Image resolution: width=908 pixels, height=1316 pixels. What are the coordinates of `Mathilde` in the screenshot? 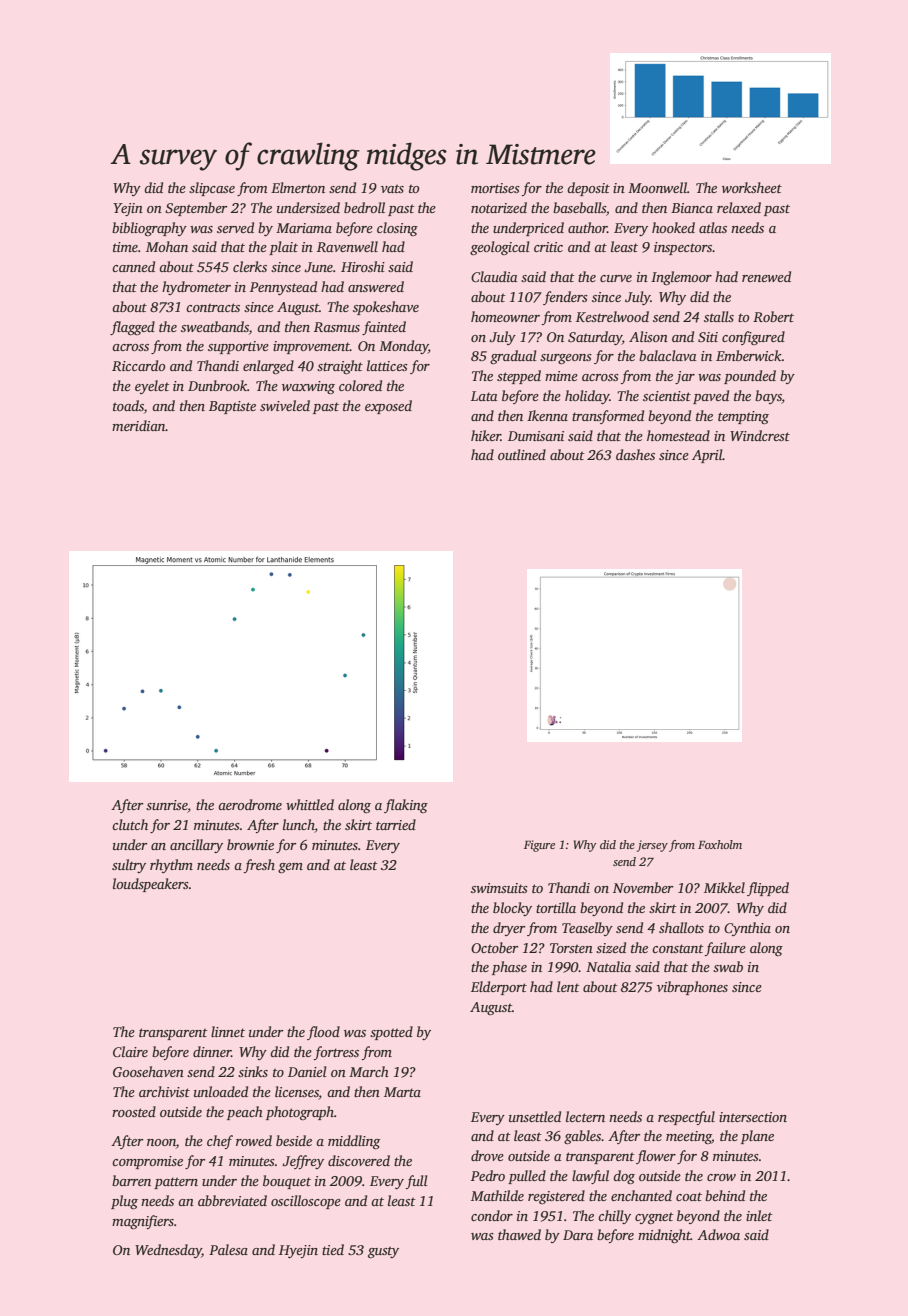 It's located at (497, 1195).
